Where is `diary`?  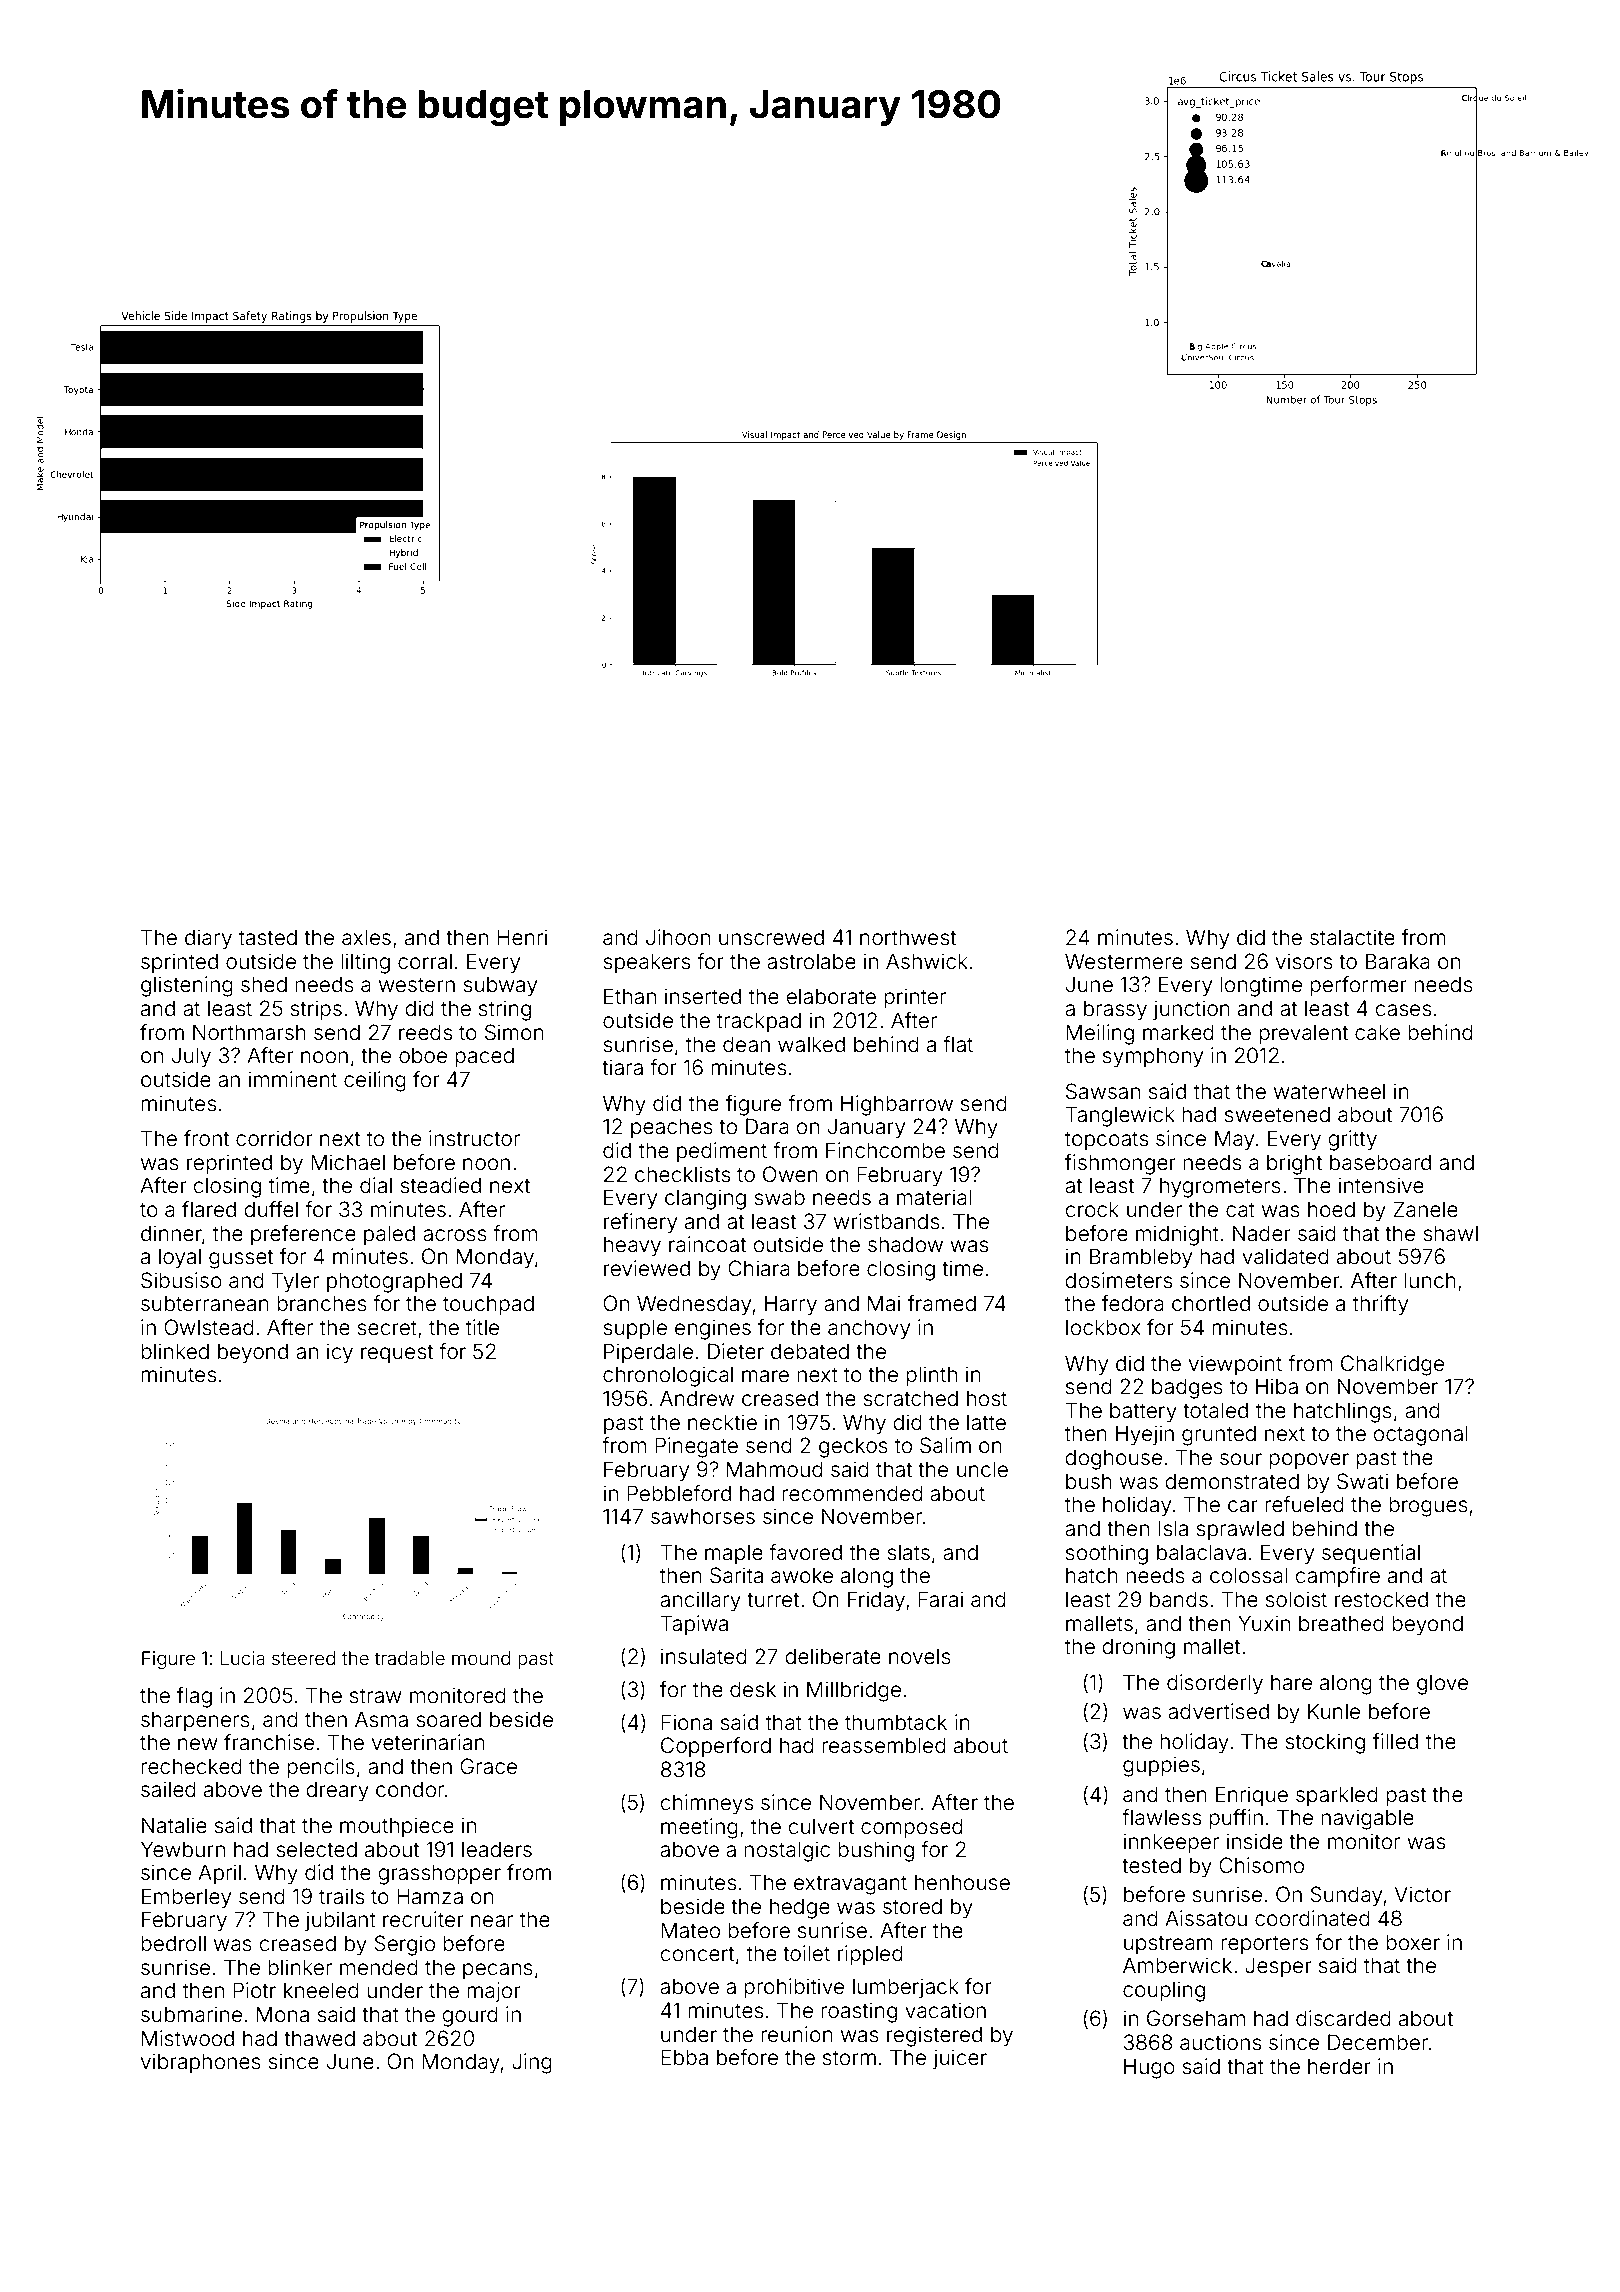 diary is located at coordinates (208, 939).
